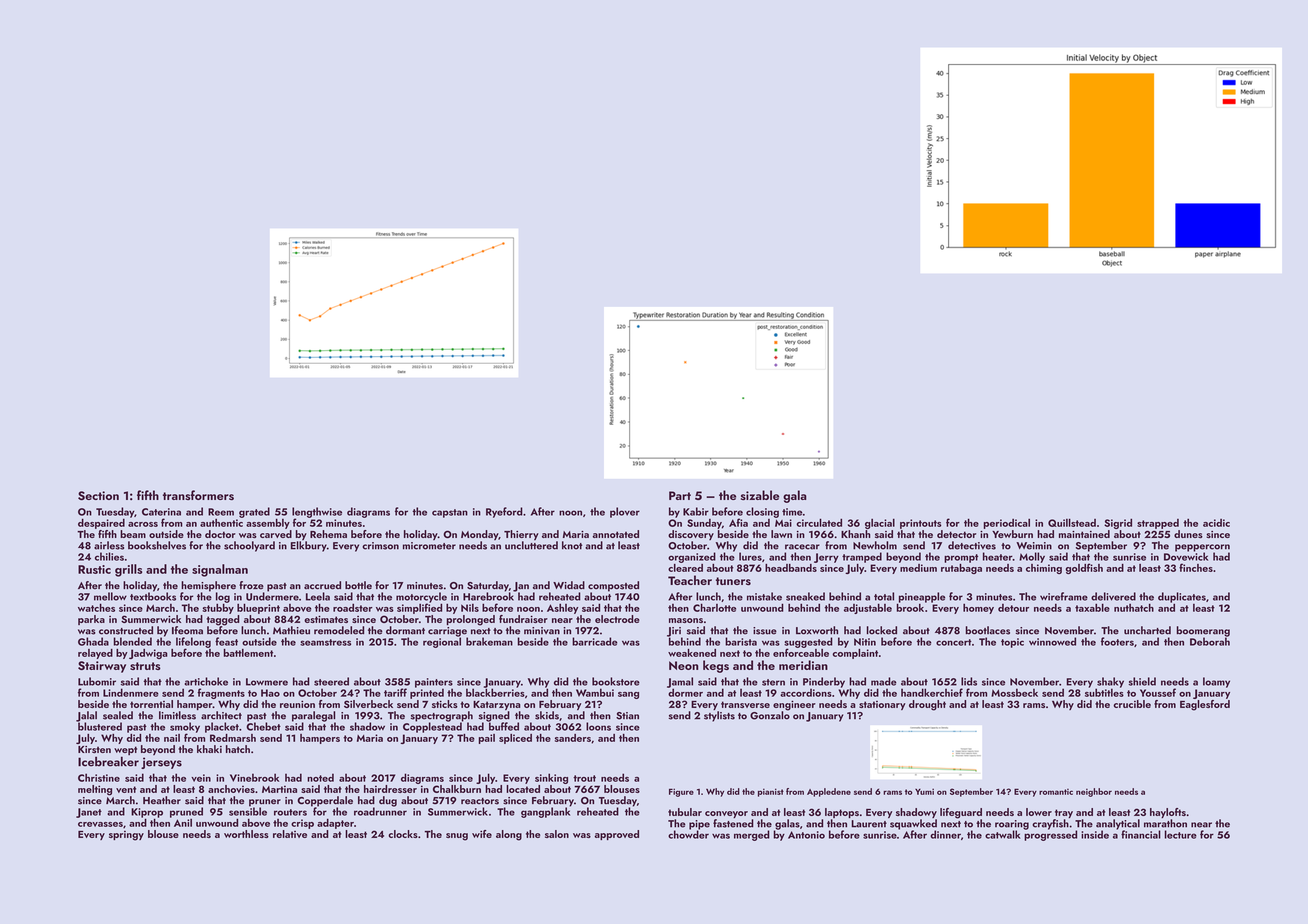 The width and height of the image is (1308, 924). I want to click on Rustic, so click(94, 569).
